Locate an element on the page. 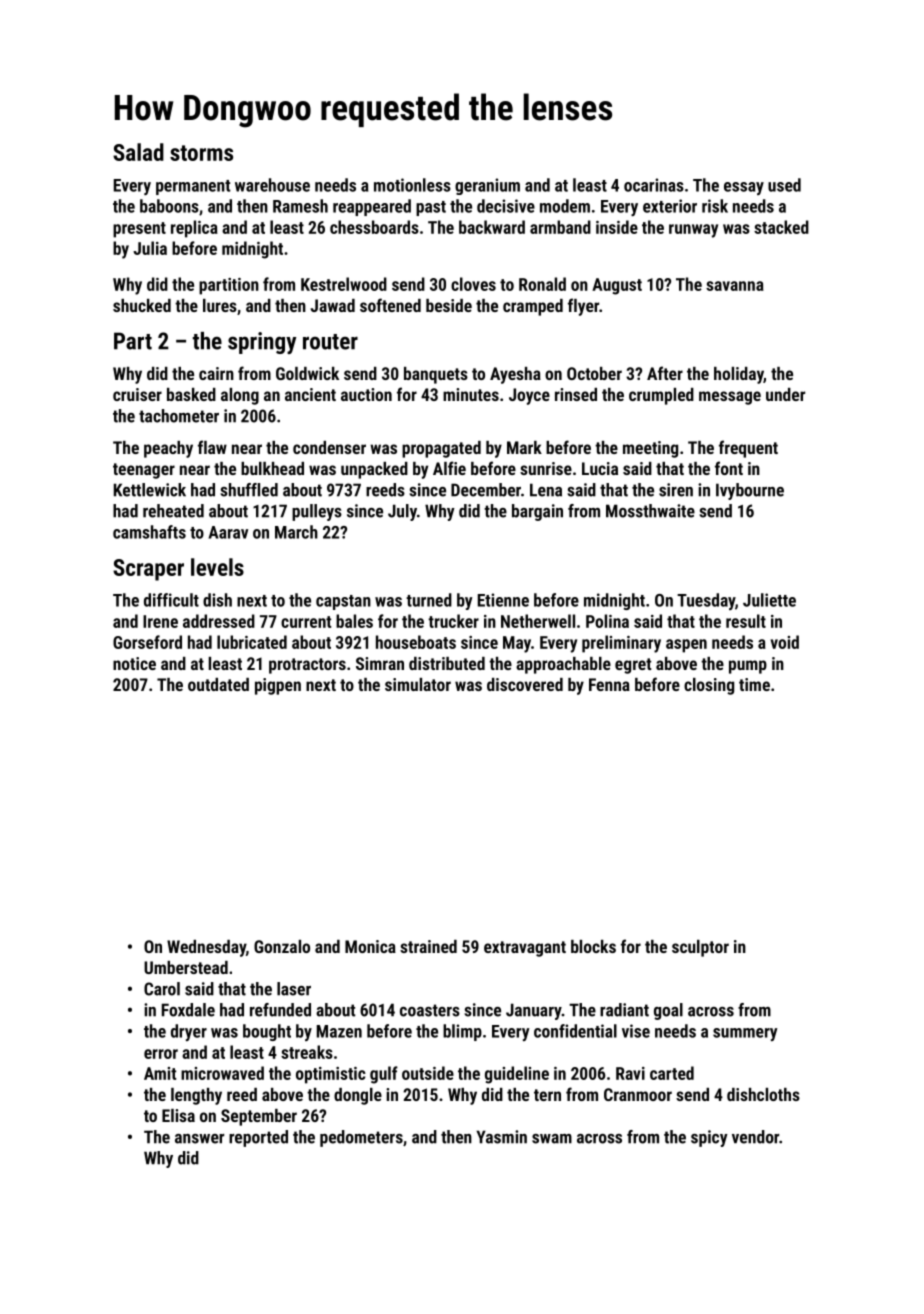  shucked is located at coordinates (142, 305).
